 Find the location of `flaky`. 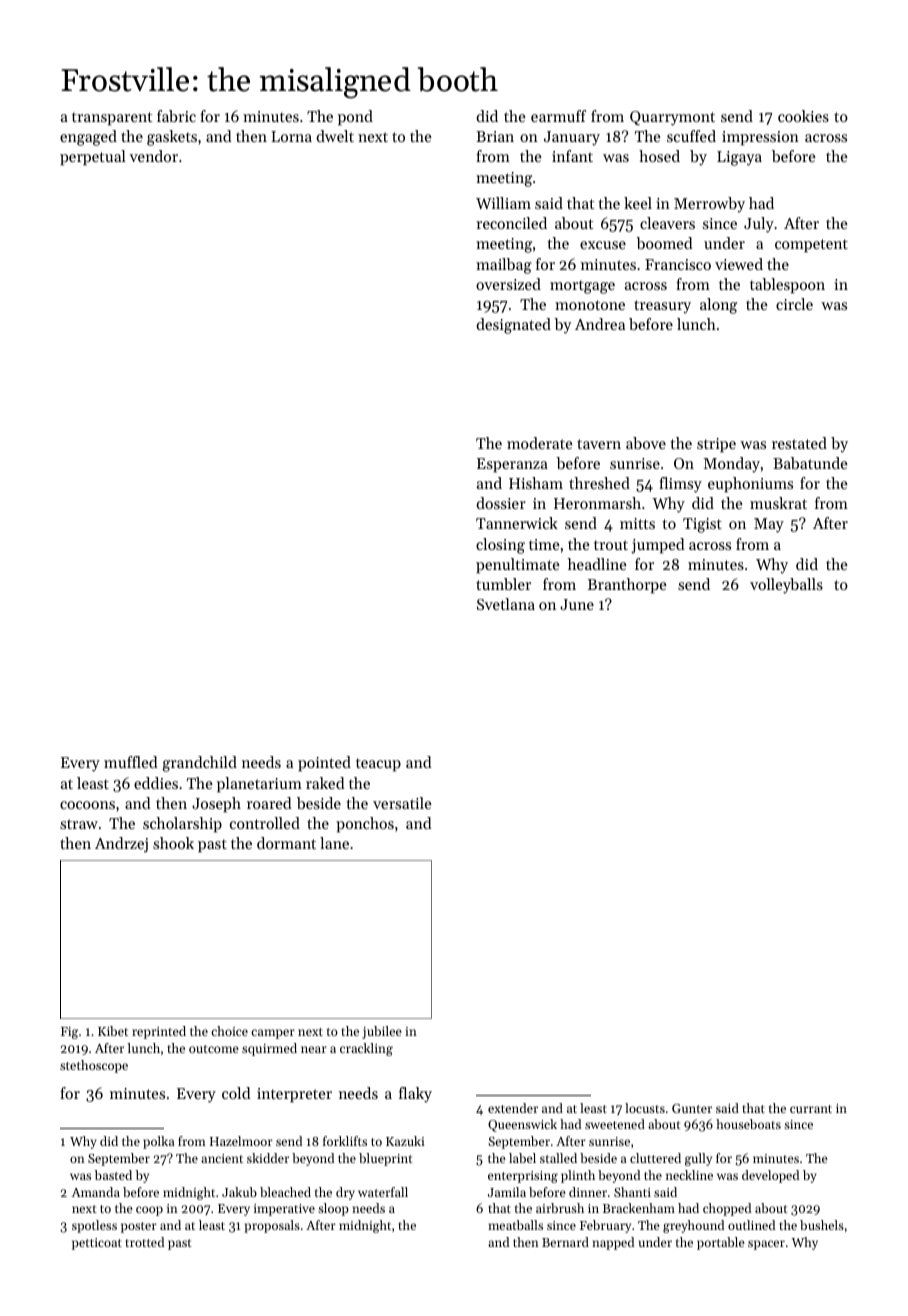

flaky is located at coordinates (415, 1095).
